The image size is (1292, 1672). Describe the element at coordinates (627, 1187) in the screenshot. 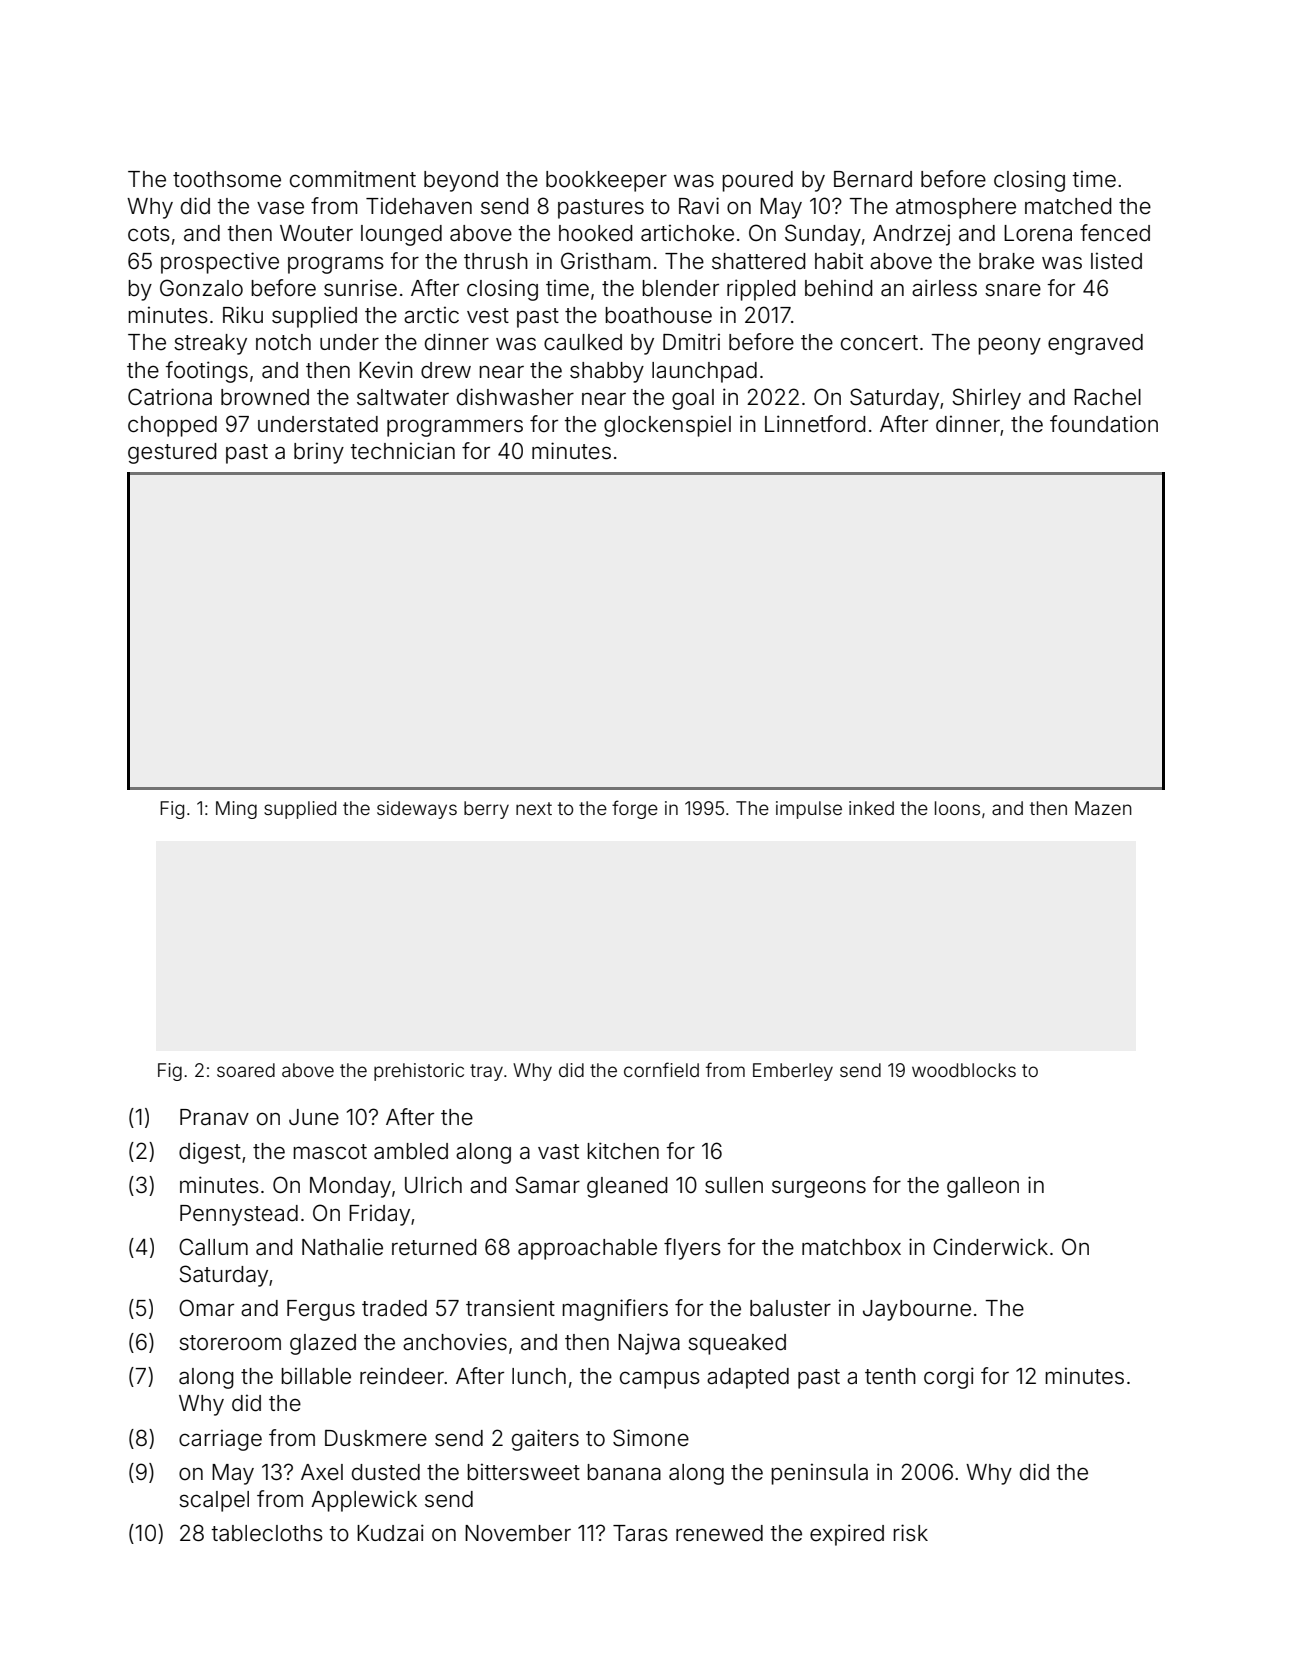

I see `gleaned` at that location.
